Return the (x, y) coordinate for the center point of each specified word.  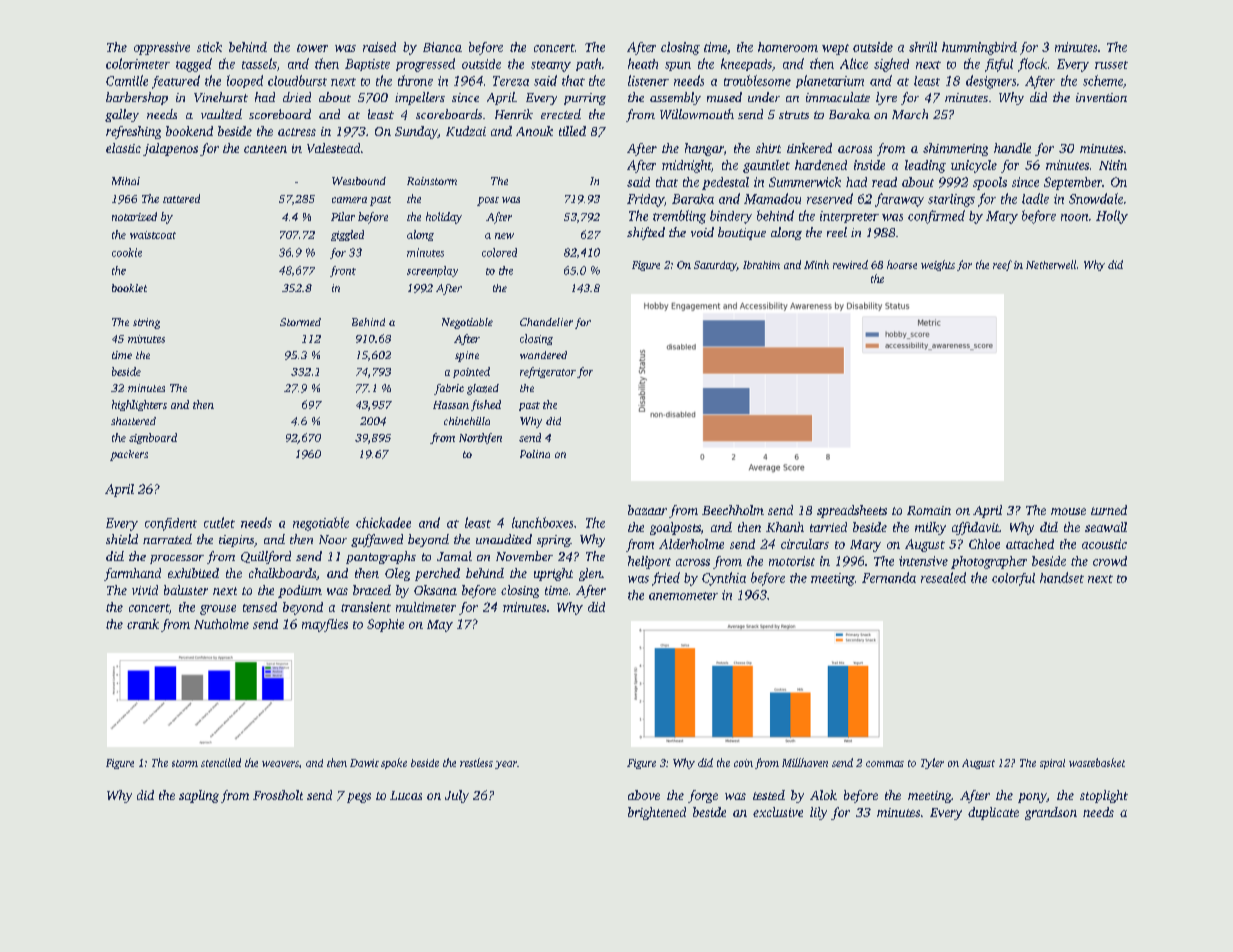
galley (122, 115)
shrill (923, 47)
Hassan (451, 405)
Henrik (514, 114)
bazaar (647, 510)
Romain (929, 510)
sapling (199, 796)
